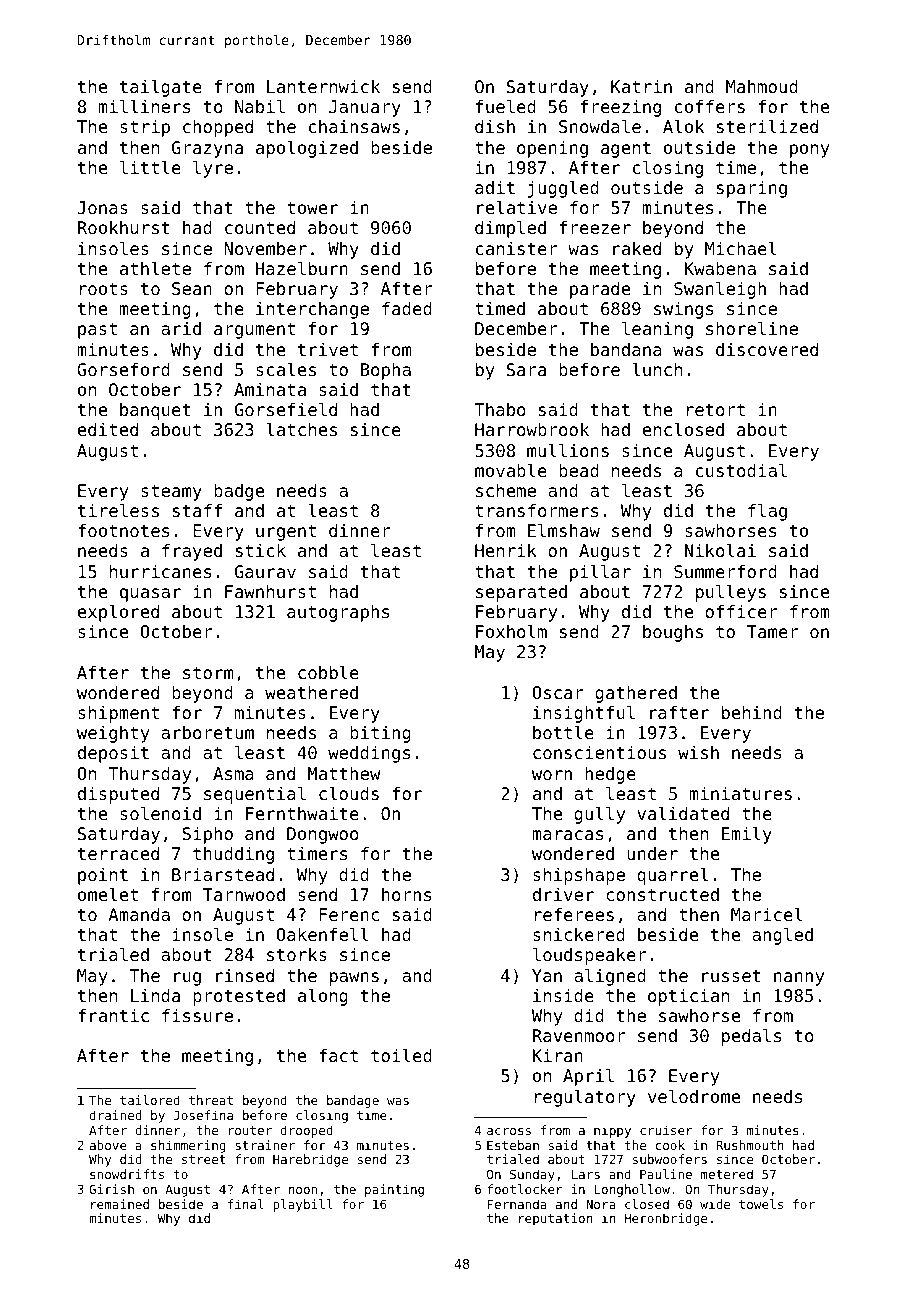  Describe the element at coordinates (698, 752) in the screenshot. I see `wish` at that location.
